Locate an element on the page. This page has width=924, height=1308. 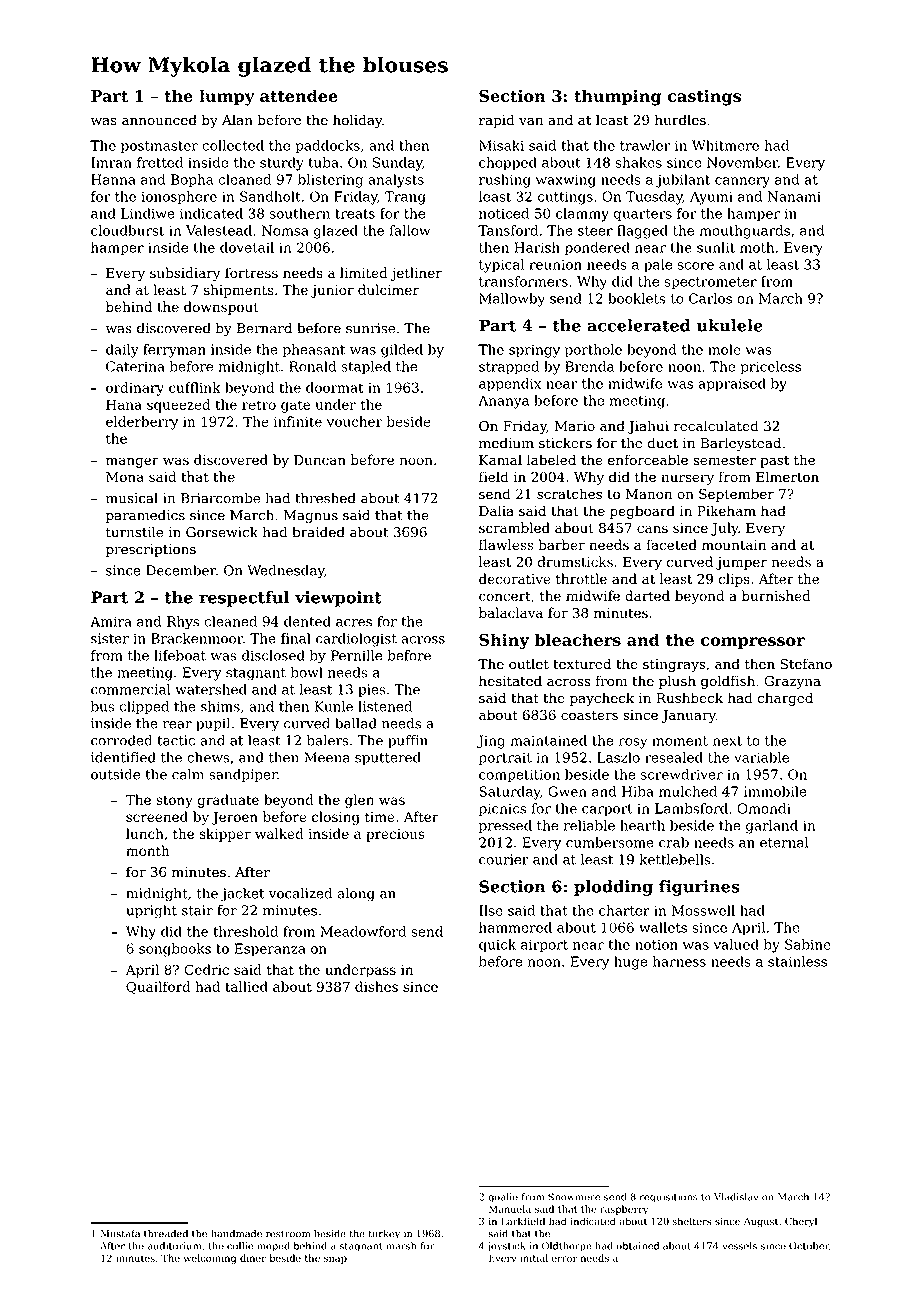
Mustafa is located at coordinates (120, 1233).
